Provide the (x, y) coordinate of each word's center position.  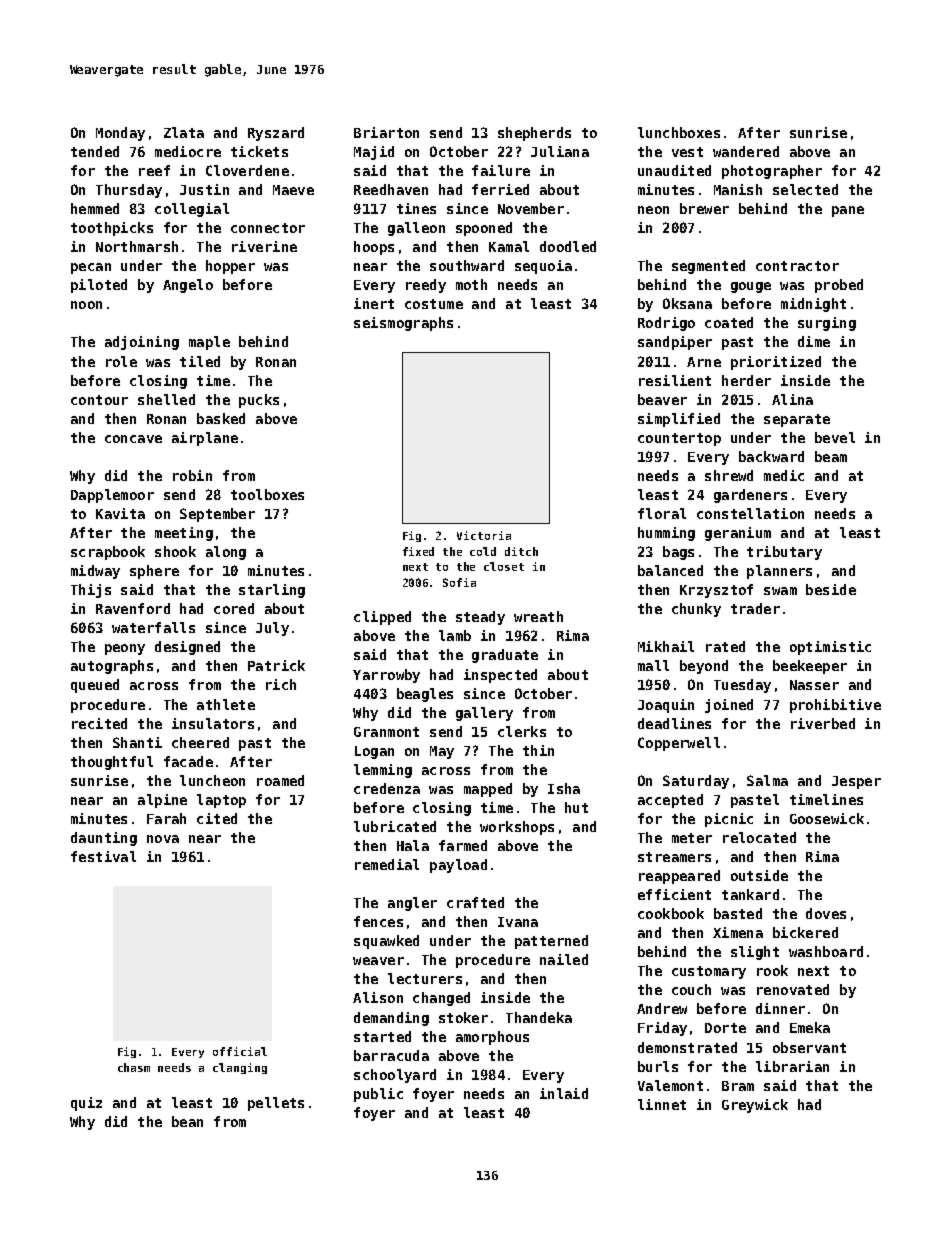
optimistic (830, 648)
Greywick (755, 1106)
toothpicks (112, 229)
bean (187, 1121)
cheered (200, 742)
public (378, 1095)
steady (480, 618)
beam (831, 456)
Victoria (484, 535)
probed (839, 286)
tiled (200, 361)
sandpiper (675, 343)
